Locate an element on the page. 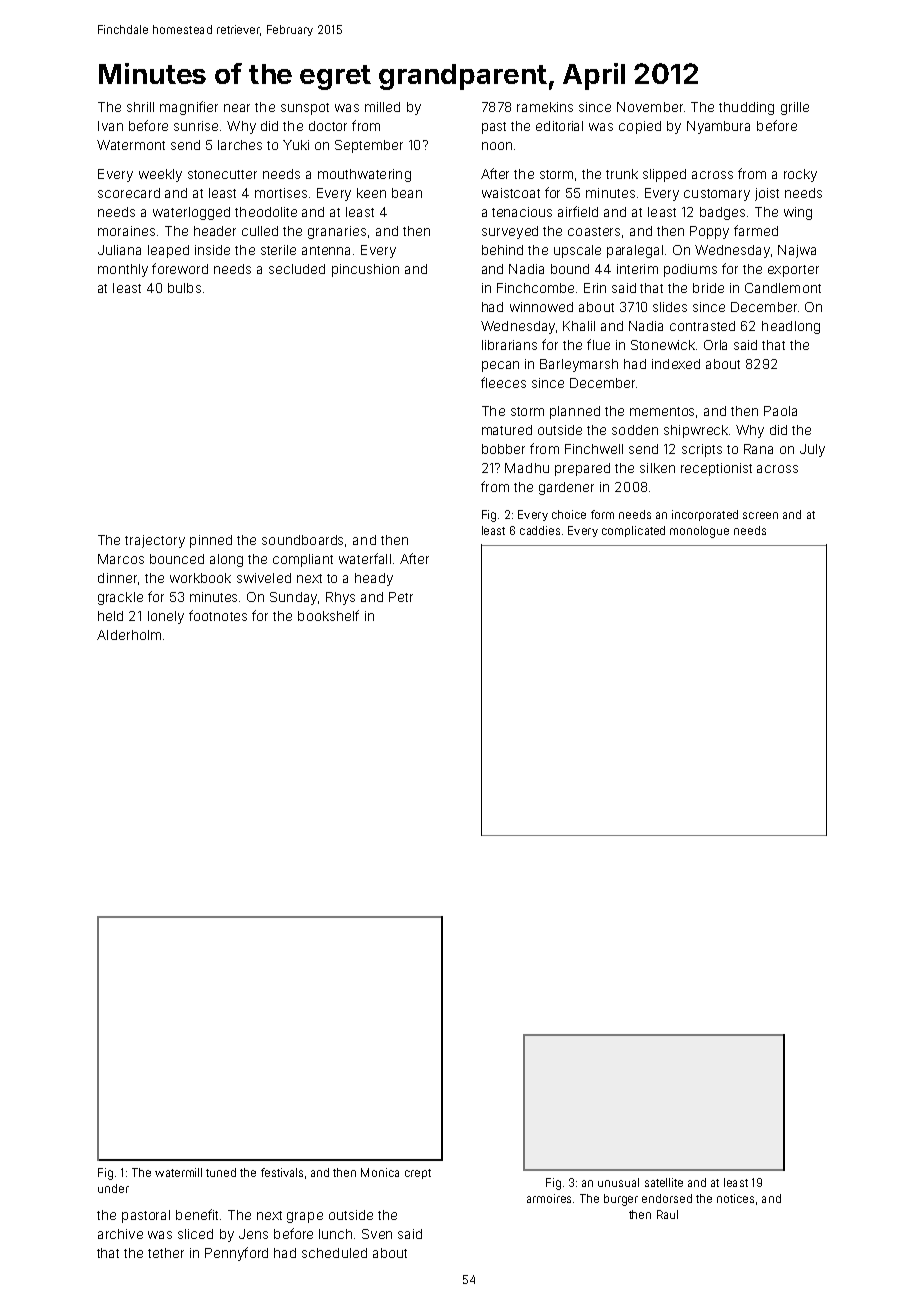  archive is located at coordinates (120, 1234).
